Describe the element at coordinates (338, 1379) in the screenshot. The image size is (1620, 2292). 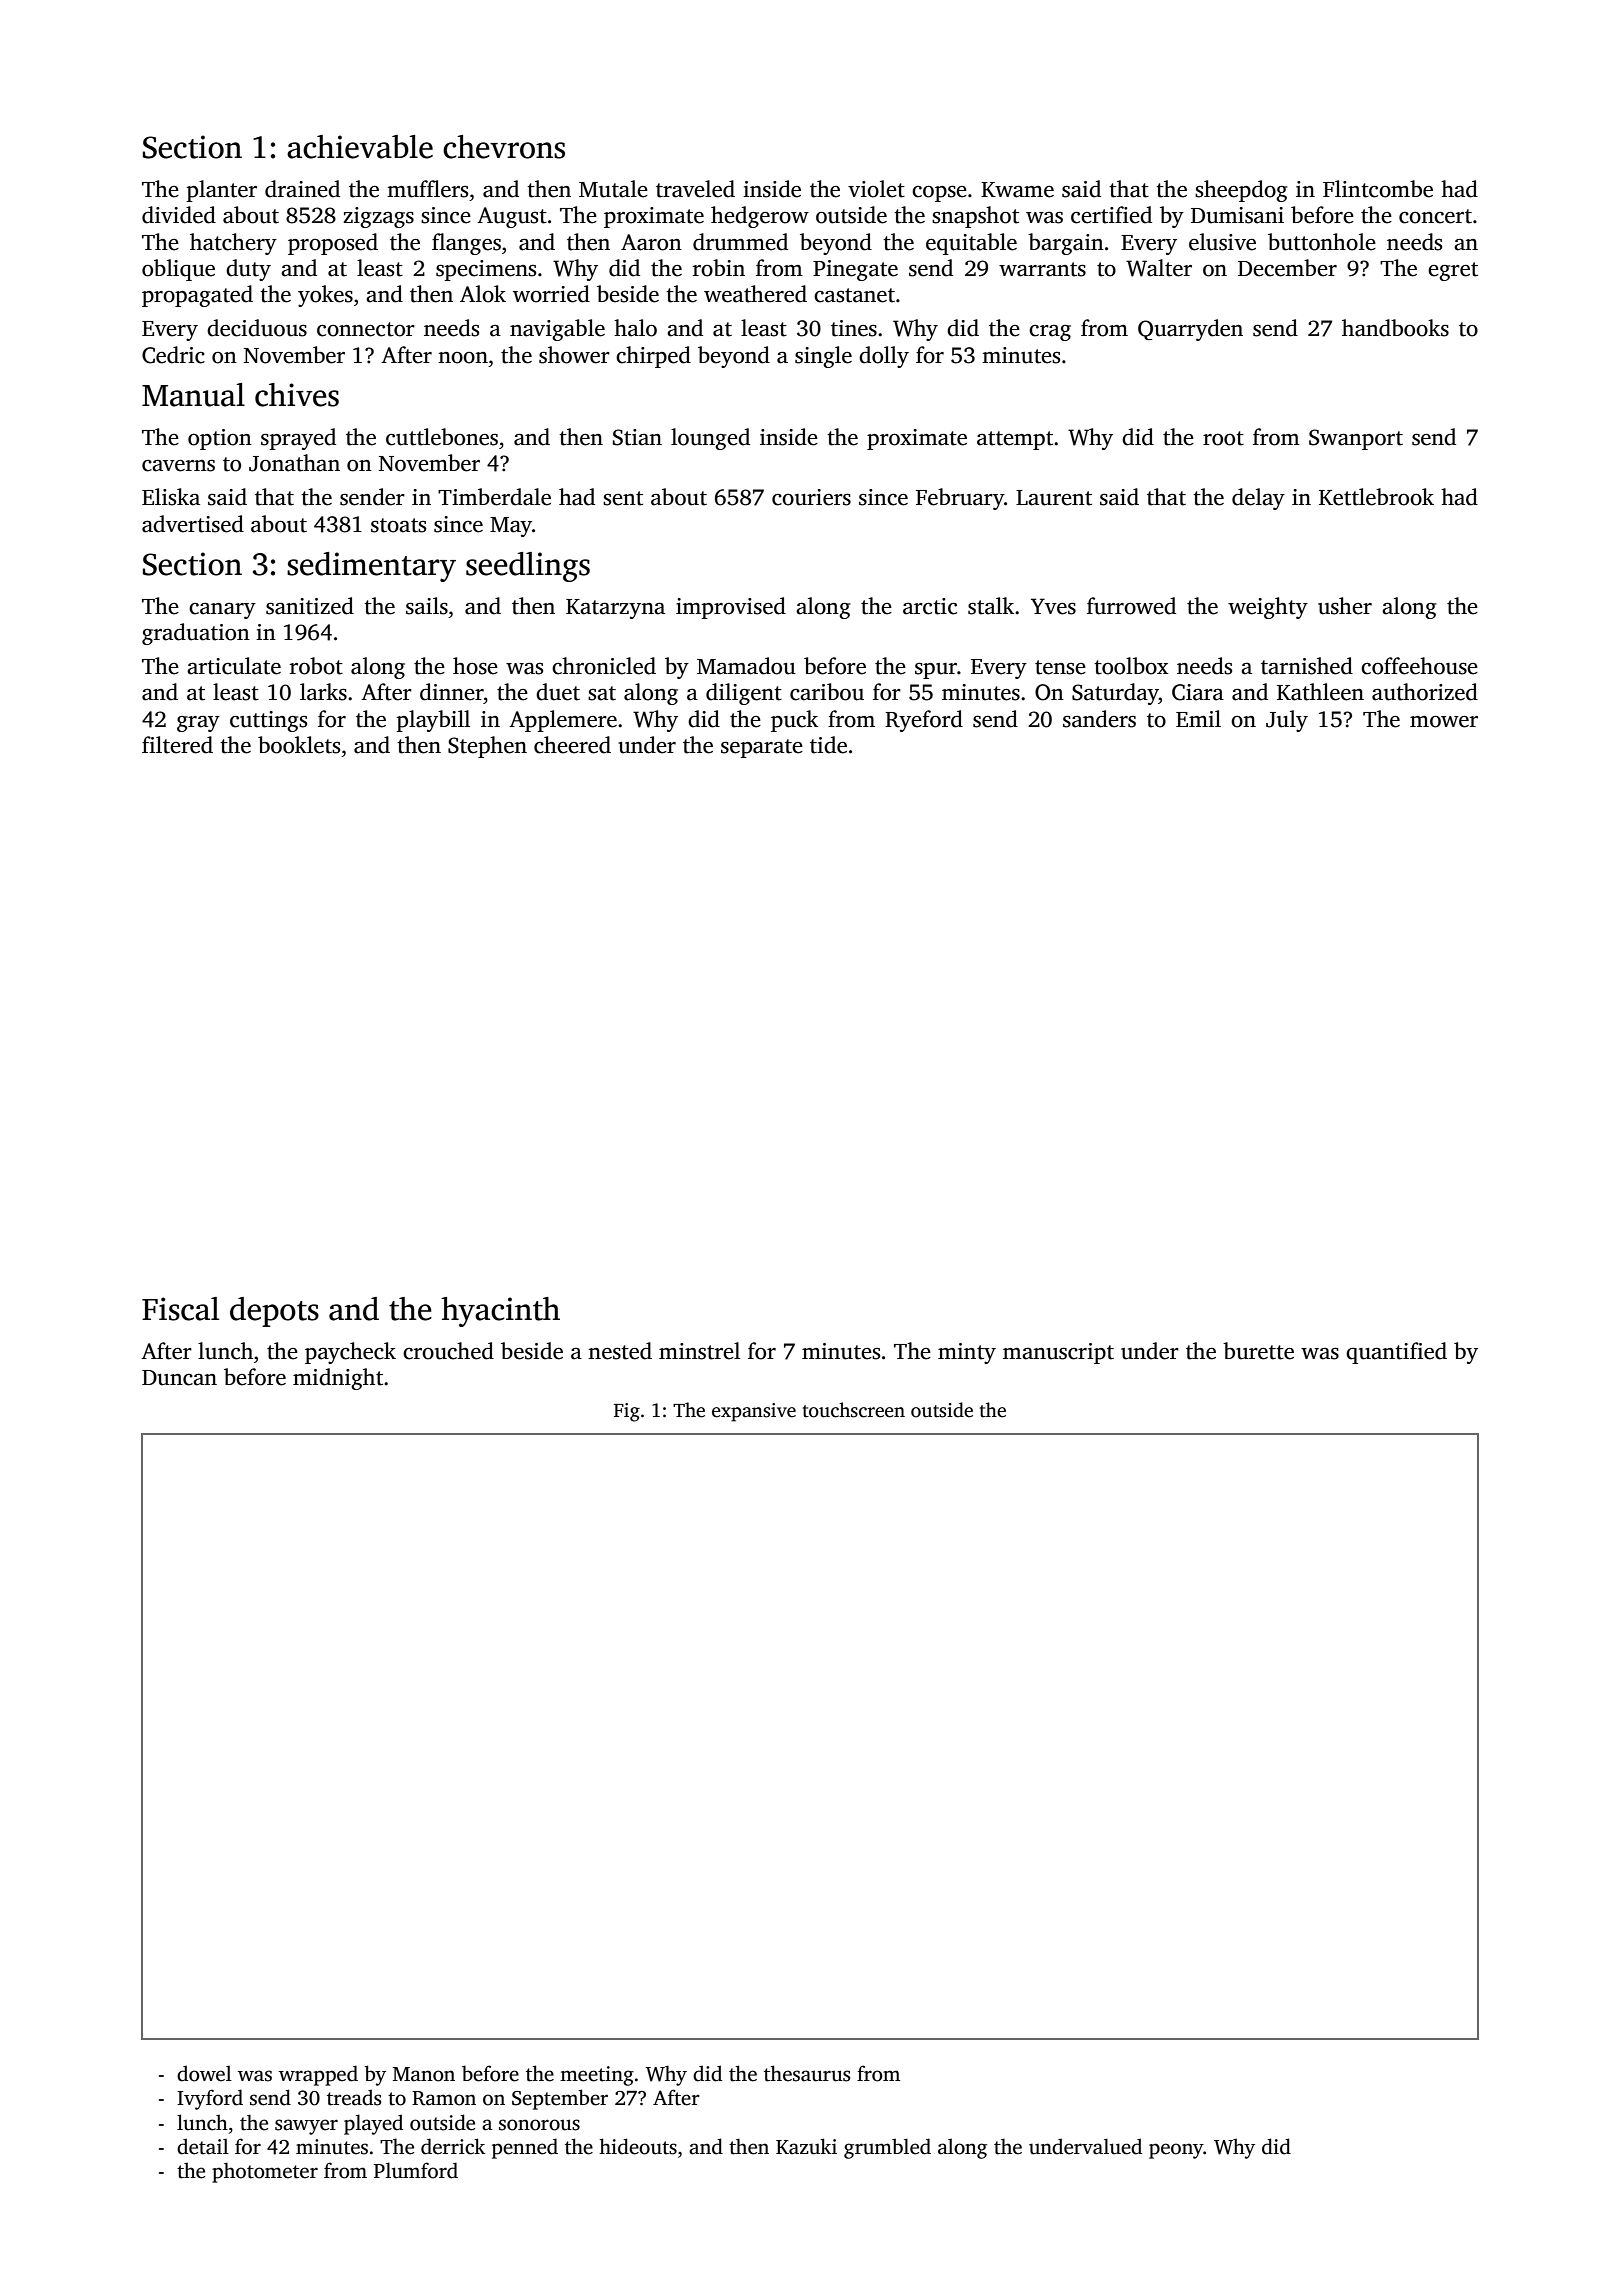
I see `midnight` at that location.
